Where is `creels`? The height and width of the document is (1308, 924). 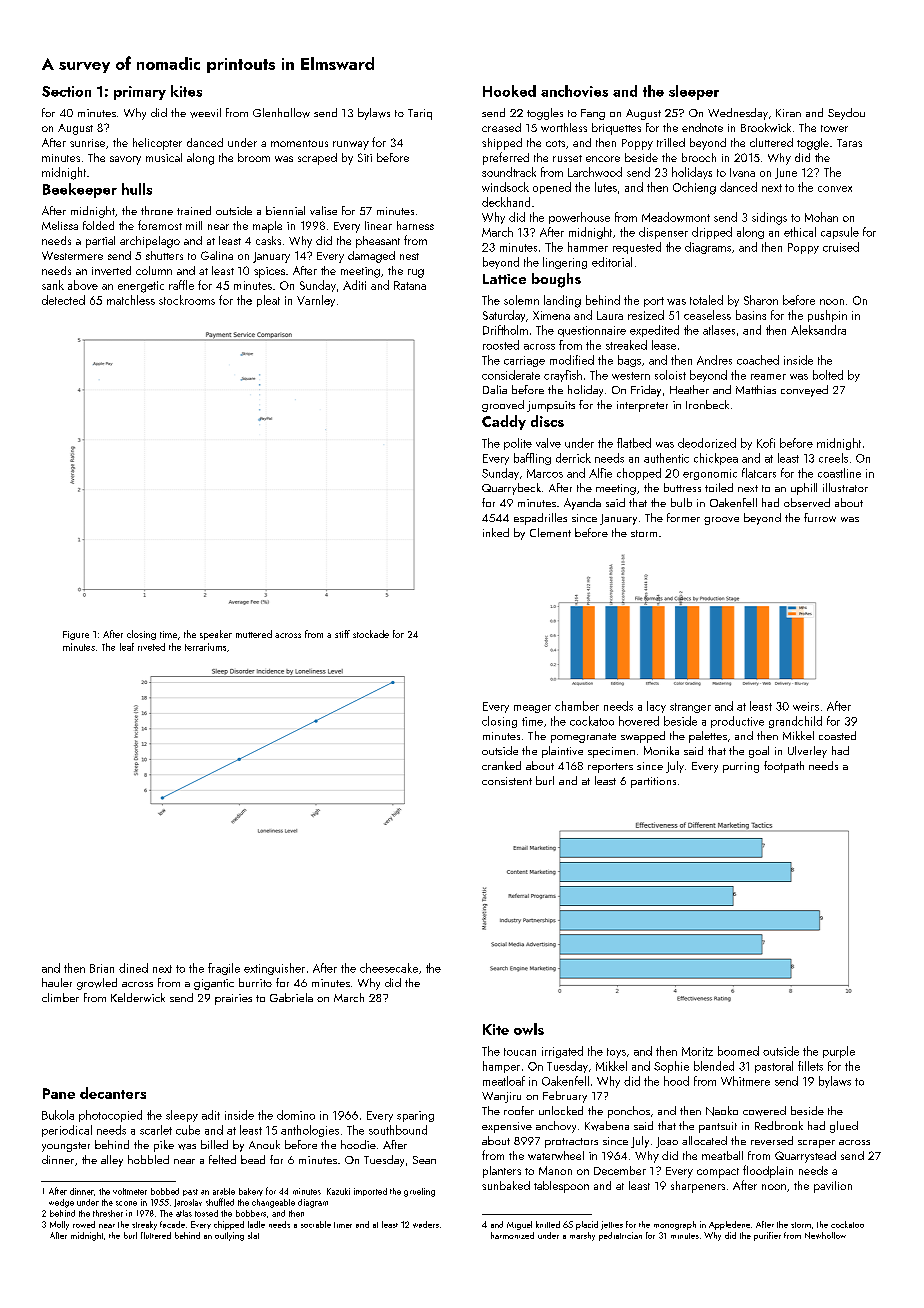
creels is located at coordinates (833, 458).
